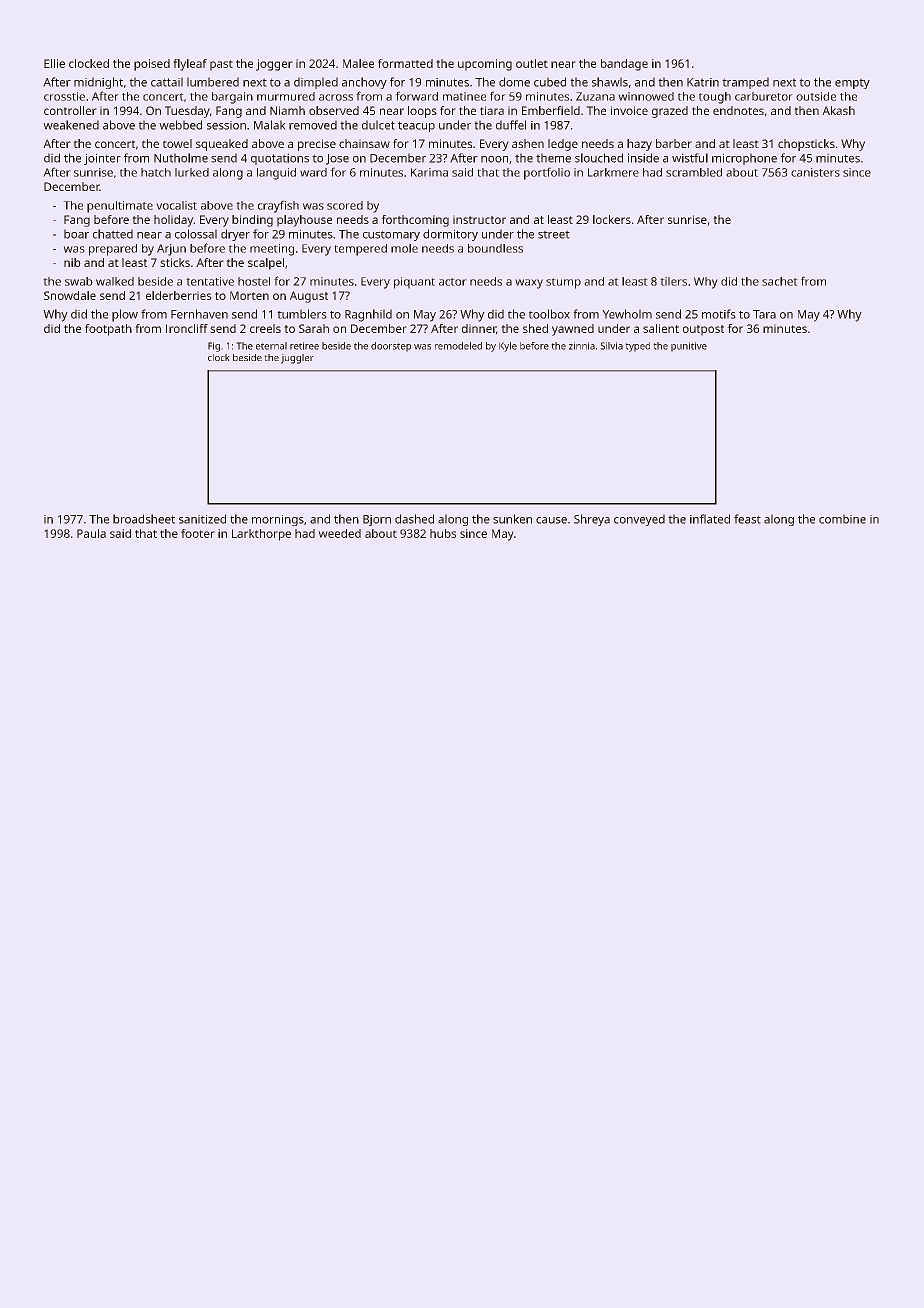 This document has height=1308, width=924. Describe the element at coordinates (278, 520) in the document. I see `mornings` at that location.
